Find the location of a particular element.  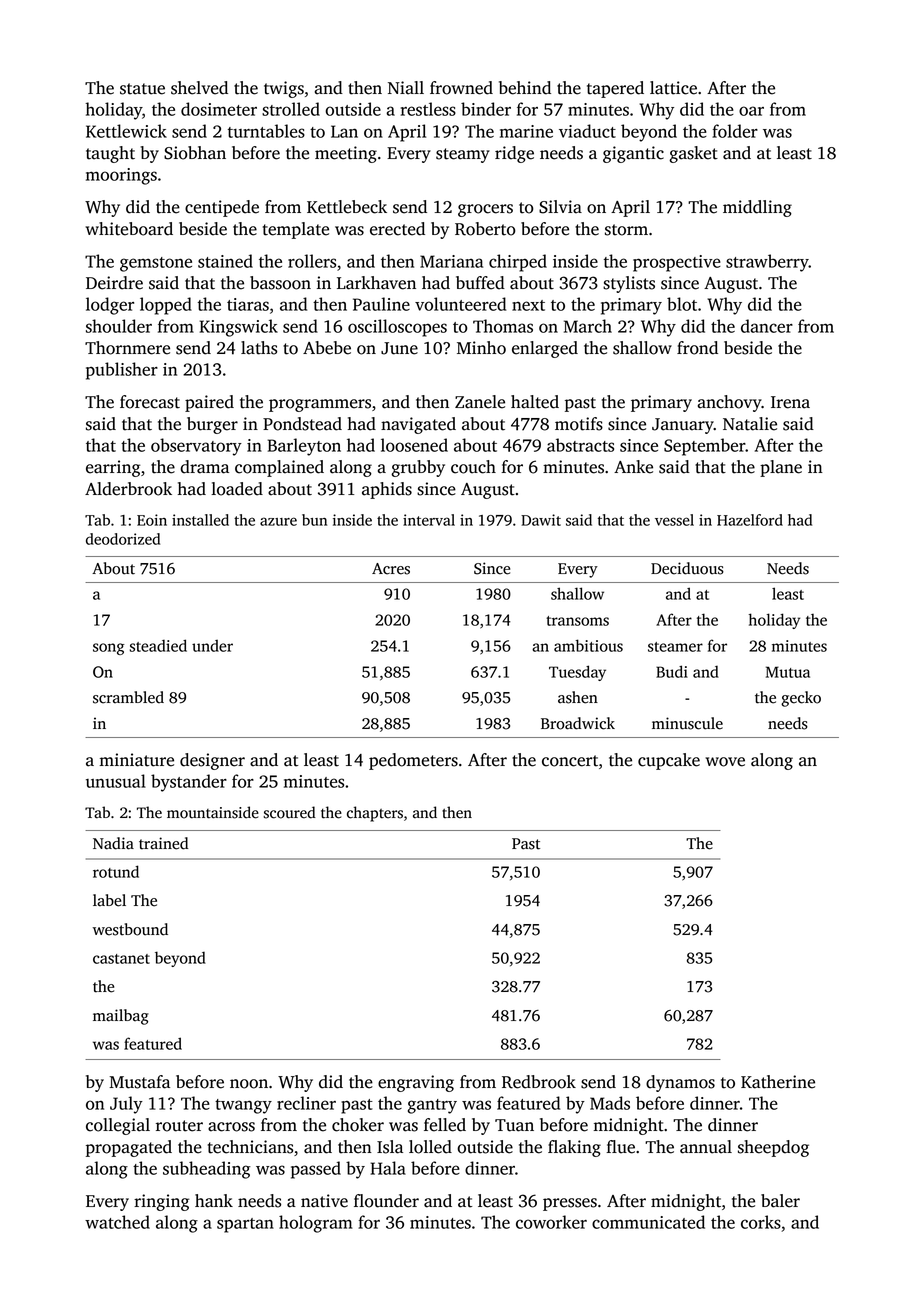

native is located at coordinates (324, 1201).
